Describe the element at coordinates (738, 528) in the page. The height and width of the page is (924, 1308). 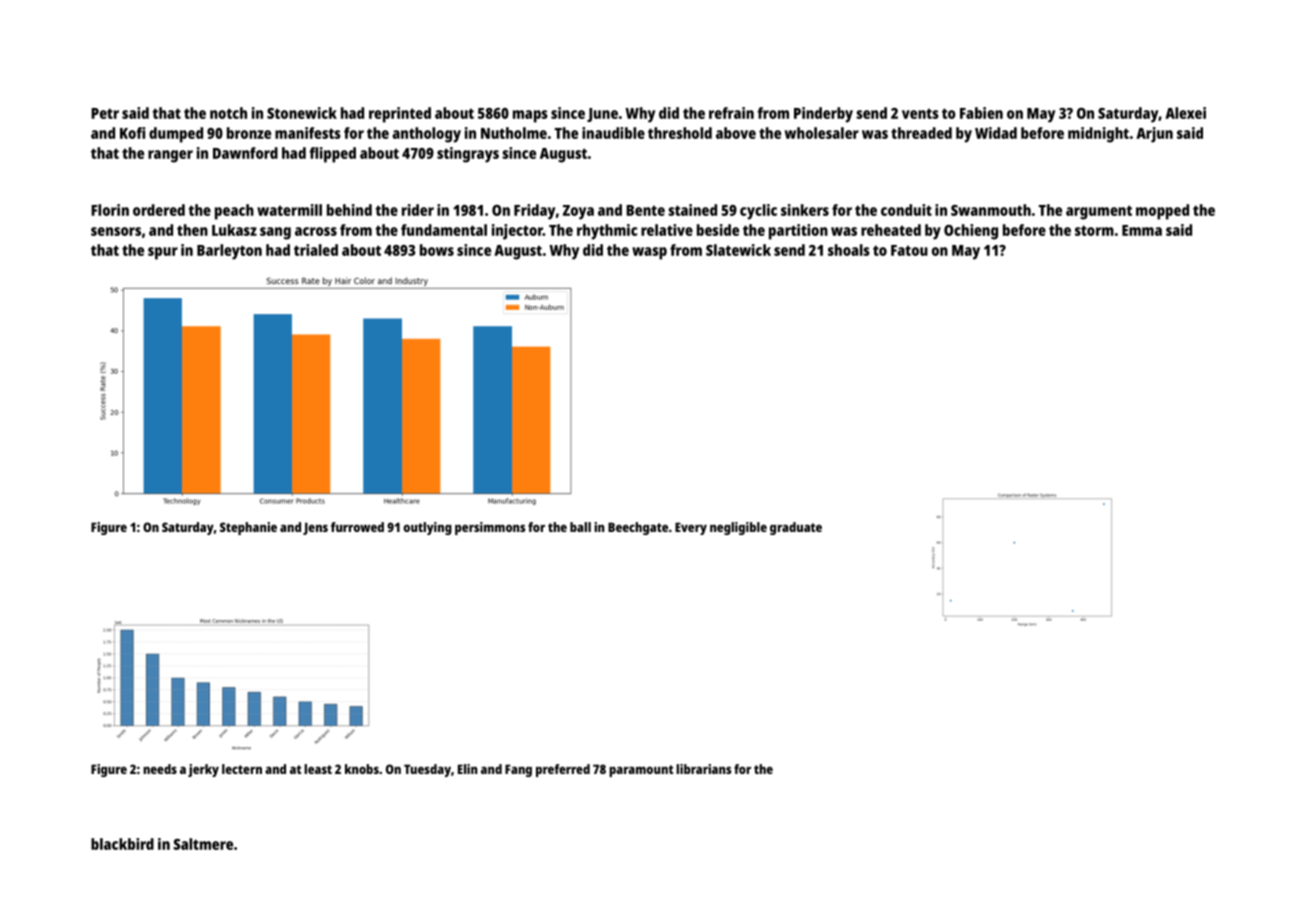
I see `negligible` at that location.
